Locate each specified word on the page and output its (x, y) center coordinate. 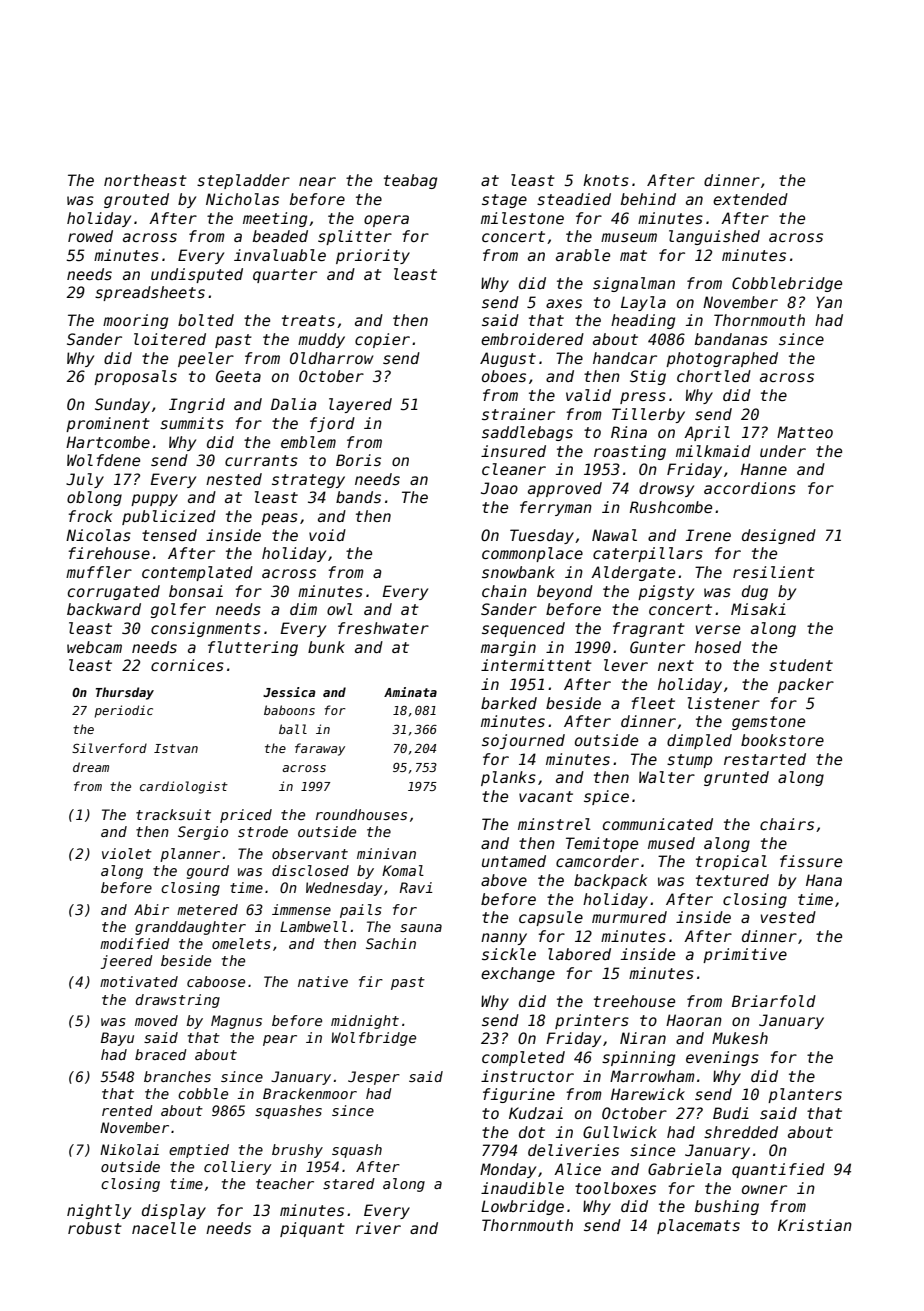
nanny (504, 939)
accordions (750, 488)
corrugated (114, 592)
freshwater (383, 628)
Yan (829, 302)
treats (308, 320)
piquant (312, 1229)
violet (127, 853)
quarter (285, 276)
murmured (629, 917)
